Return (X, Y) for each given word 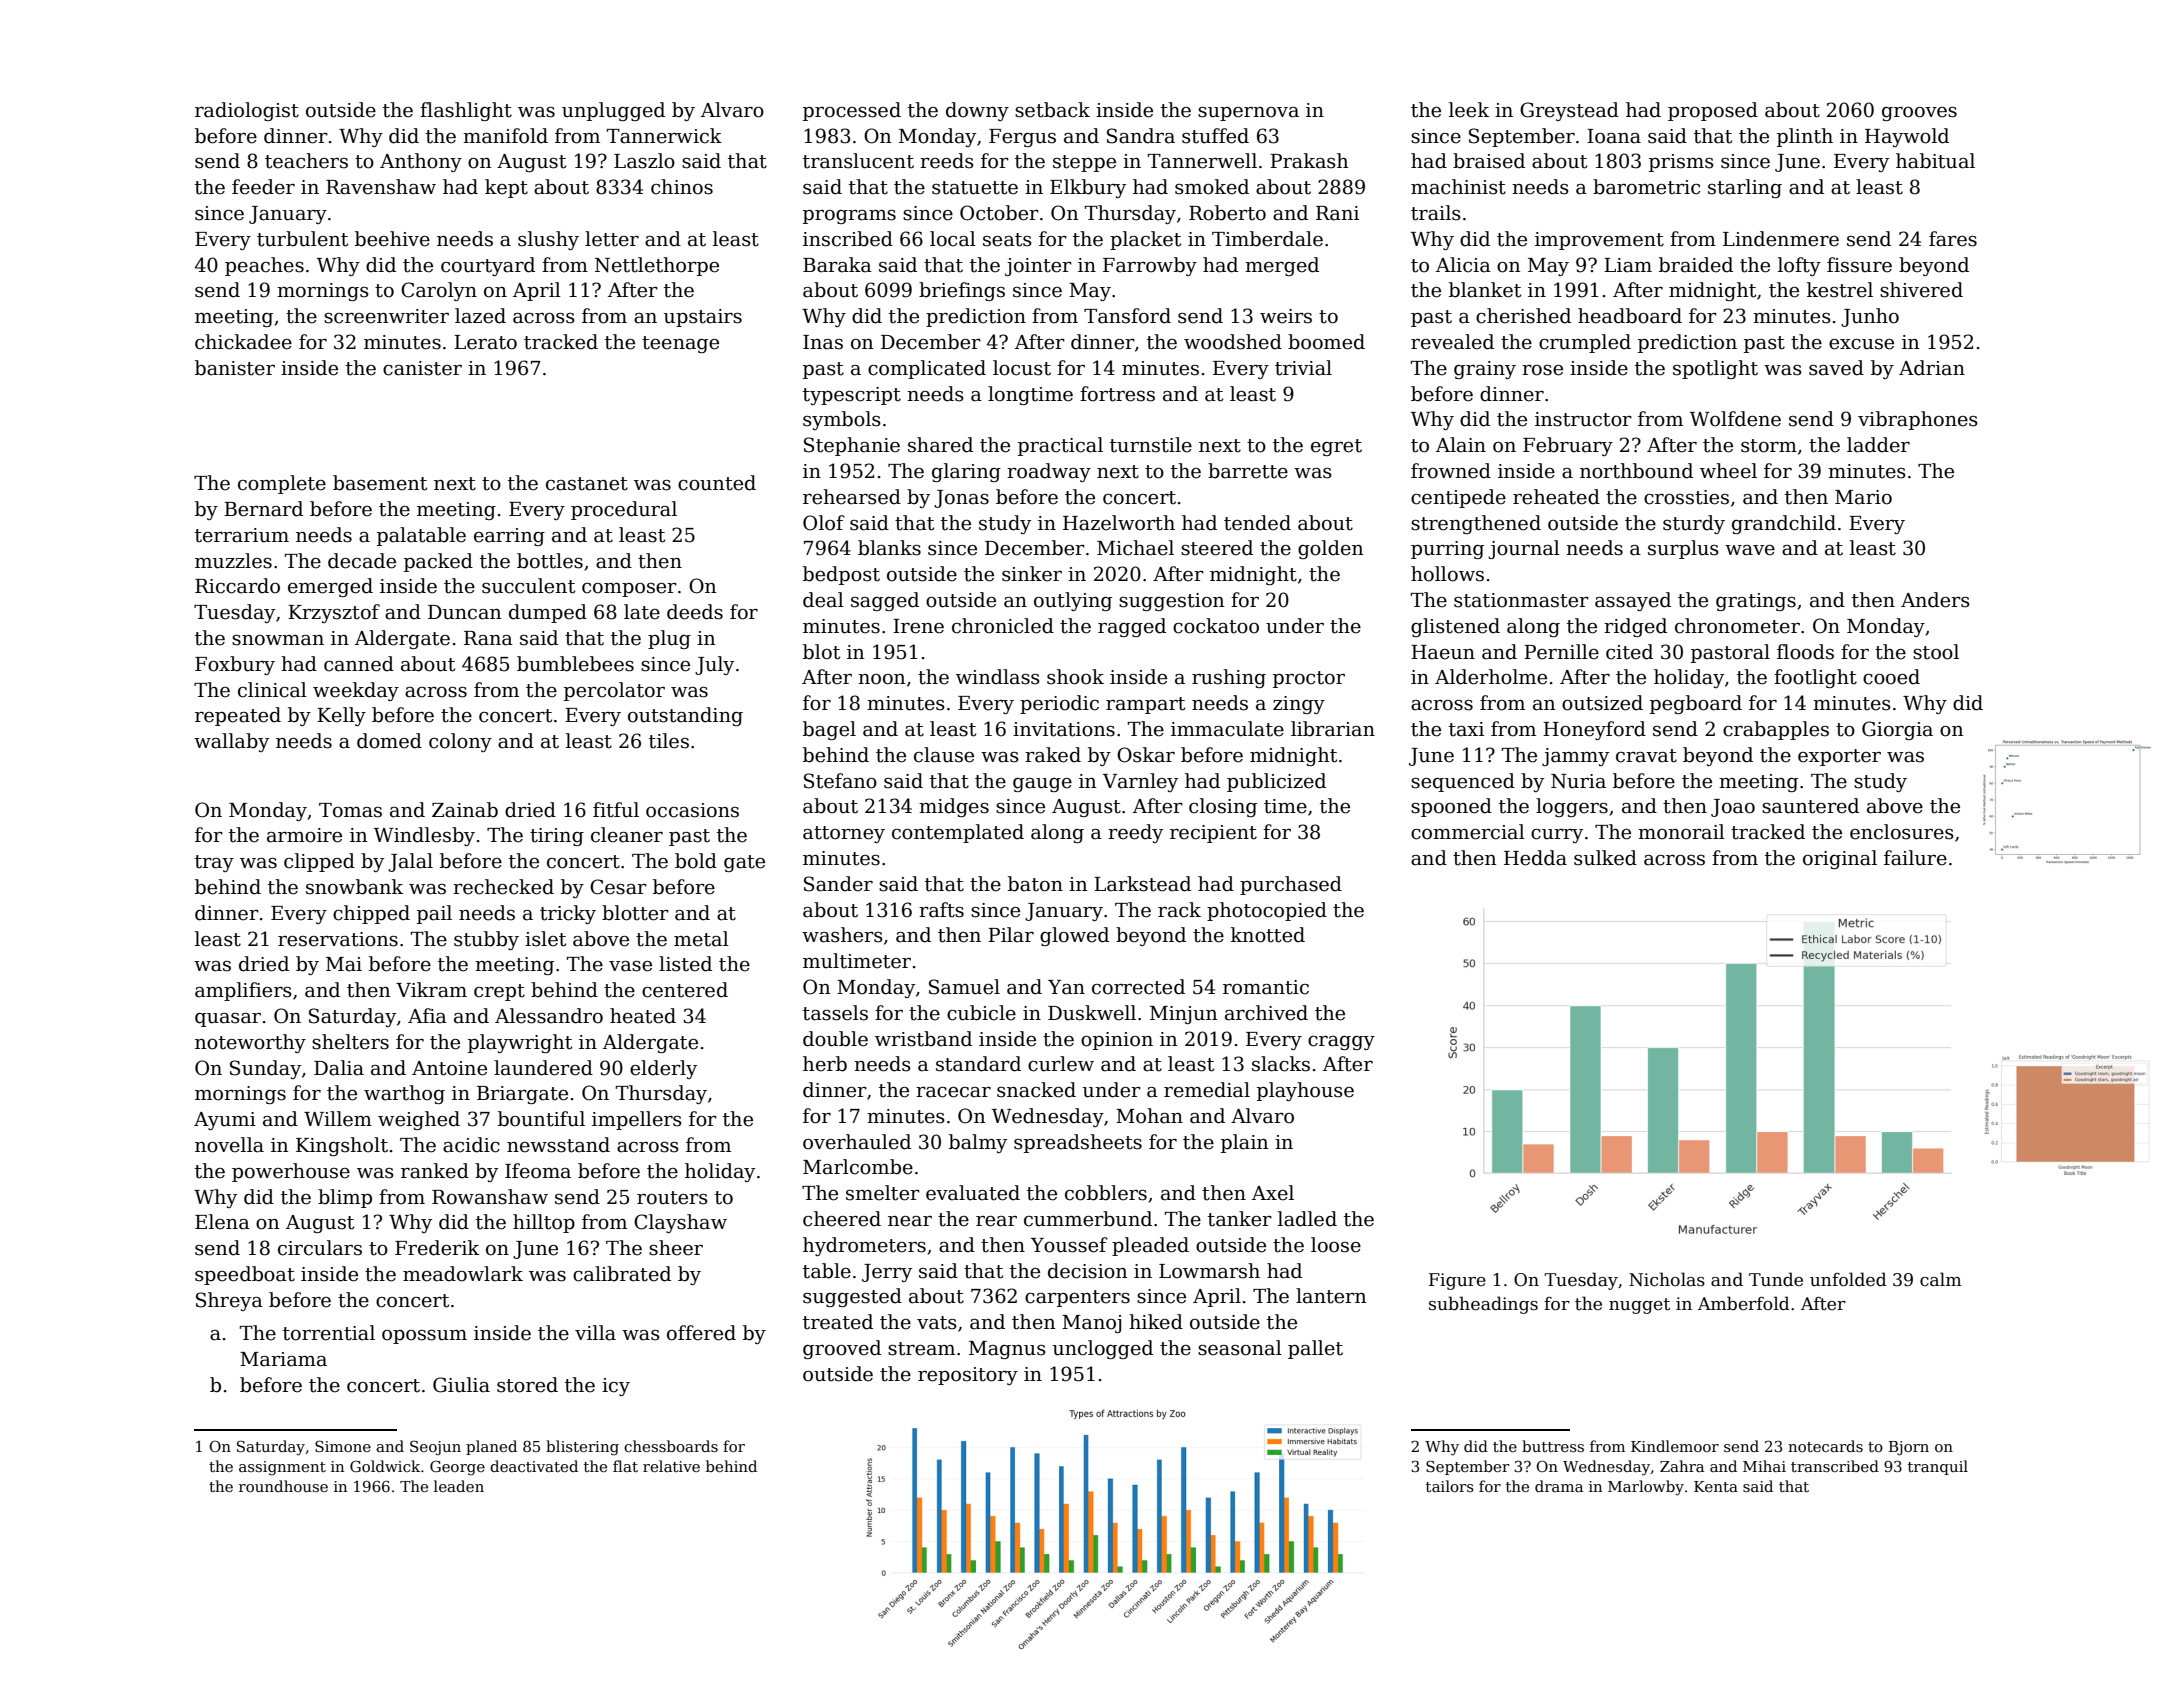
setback (1052, 110)
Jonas (961, 499)
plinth (1805, 137)
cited (1629, 652)
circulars (320, 1248)
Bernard (263, 509)
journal (1524, 549)
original (1840, 859)
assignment (282, 1468)
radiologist (247, 111)
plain (1245, 1143)
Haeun (1443, 652)
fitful (616, 810)
